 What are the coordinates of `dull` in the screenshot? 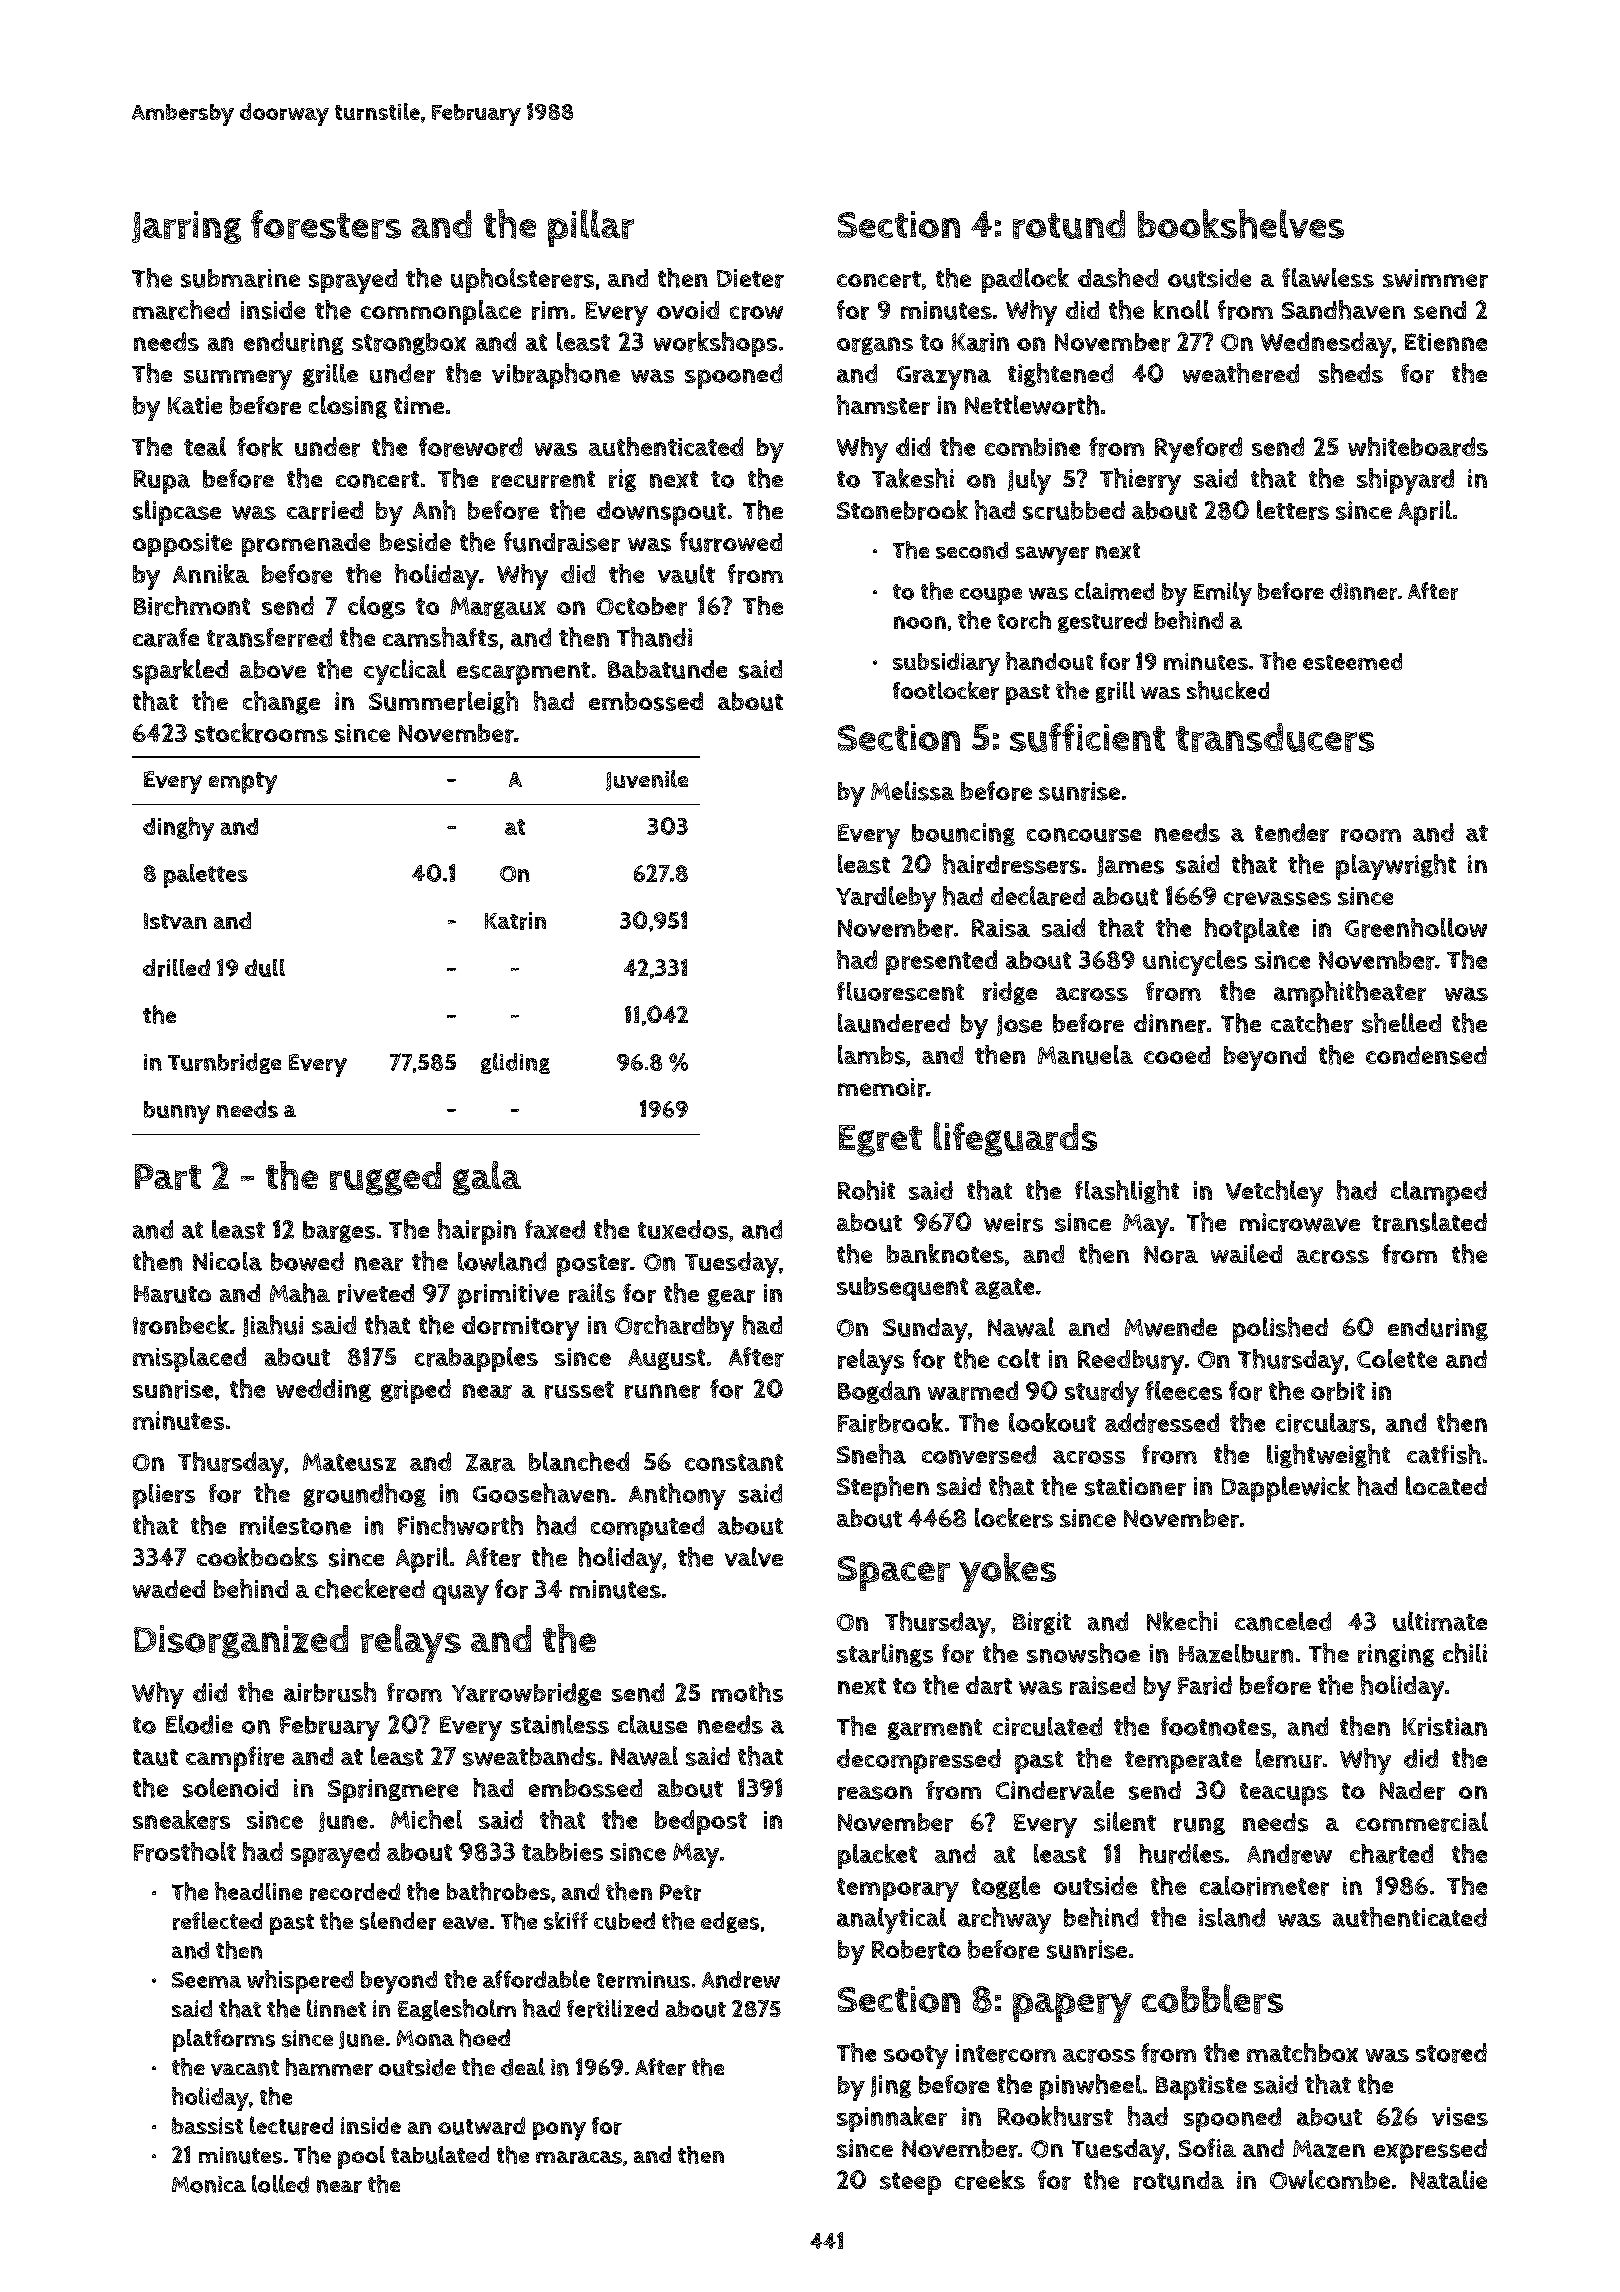 It's located at (265, 968).
